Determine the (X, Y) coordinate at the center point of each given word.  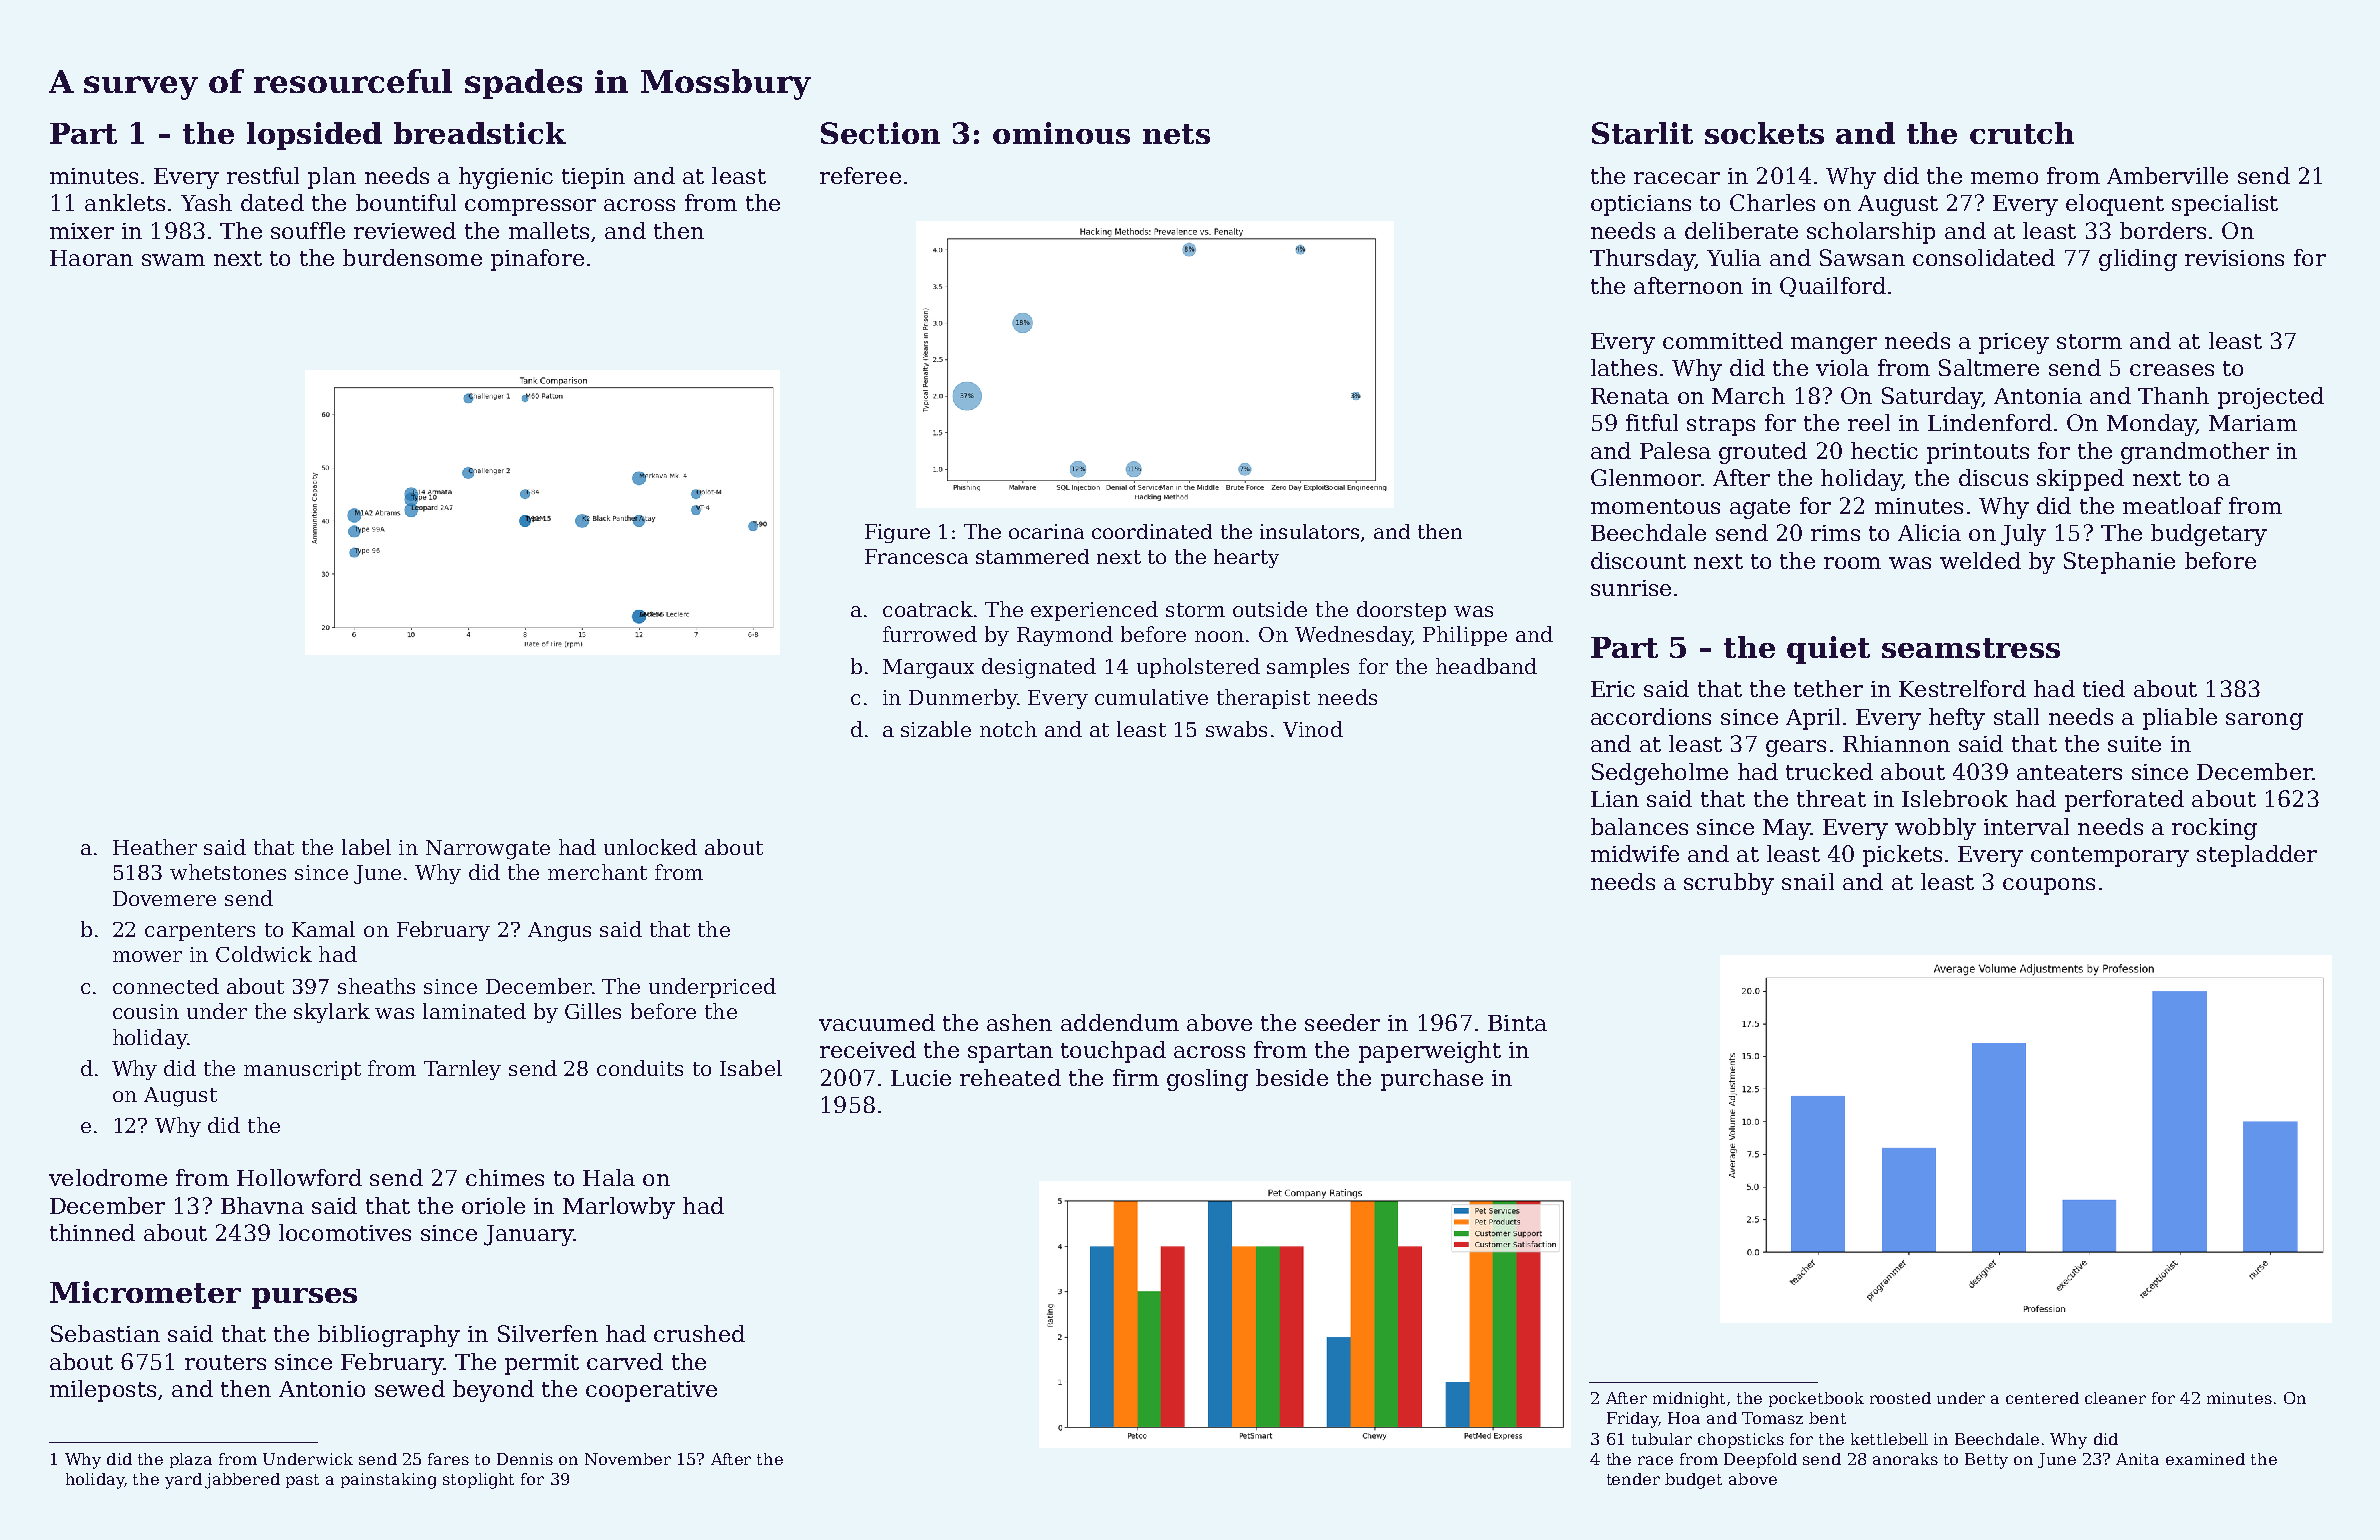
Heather (155, 847)
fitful (1652, 422)
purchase (1432, 1080)
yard (183, 1481)
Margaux (928, 669)
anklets (125, 202)
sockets (1764, 133)
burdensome (412, 257)
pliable (2180, 719)
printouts (1978, 453)
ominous (1061, 133)
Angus (559, 932)
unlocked (650, 847)
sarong (2264, 721)
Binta (1517, 1023)
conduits (640, 1068)
